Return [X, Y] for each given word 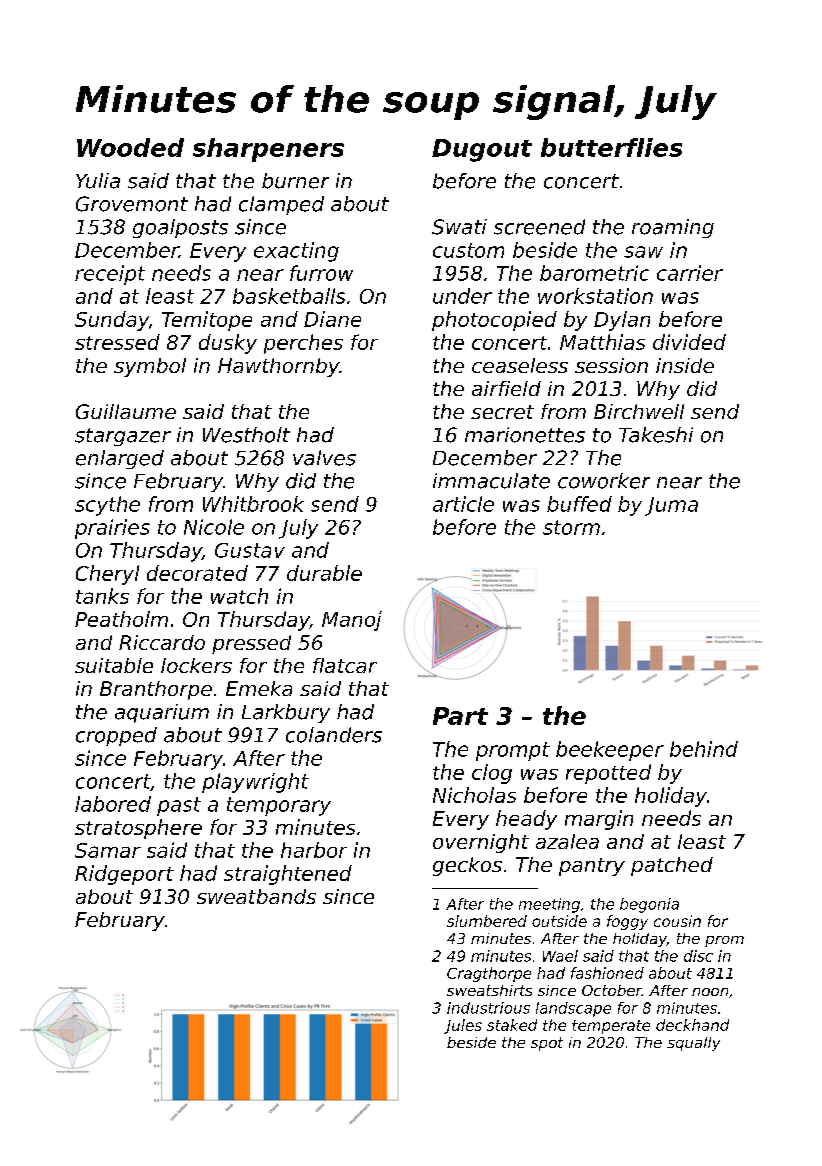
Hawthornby [279, 367]
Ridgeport [124, 875]
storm [571, 527]
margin [599, 820]
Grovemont [132, 204]
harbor [314, 850]
